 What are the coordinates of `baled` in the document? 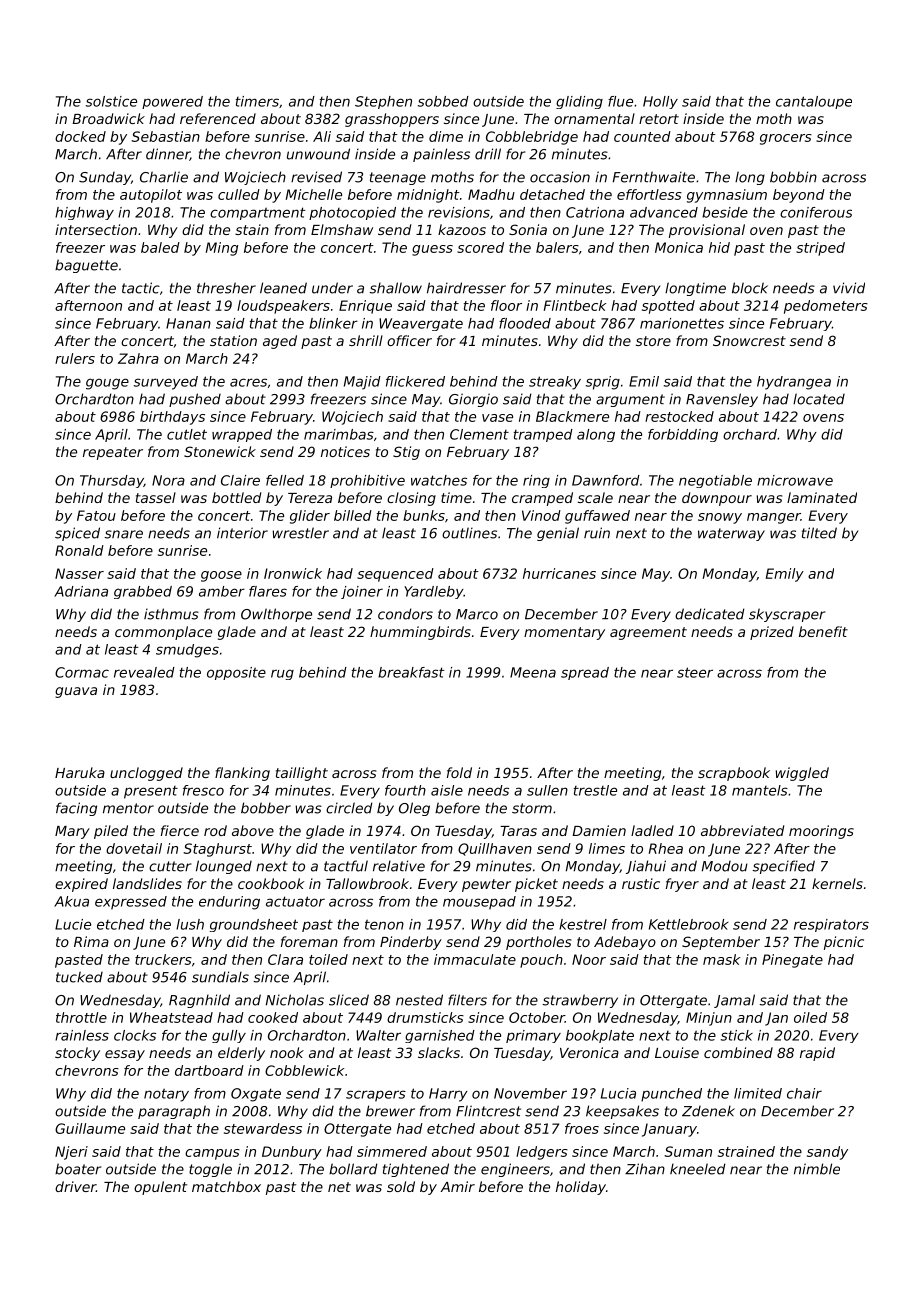 It's located at (160, 247).
